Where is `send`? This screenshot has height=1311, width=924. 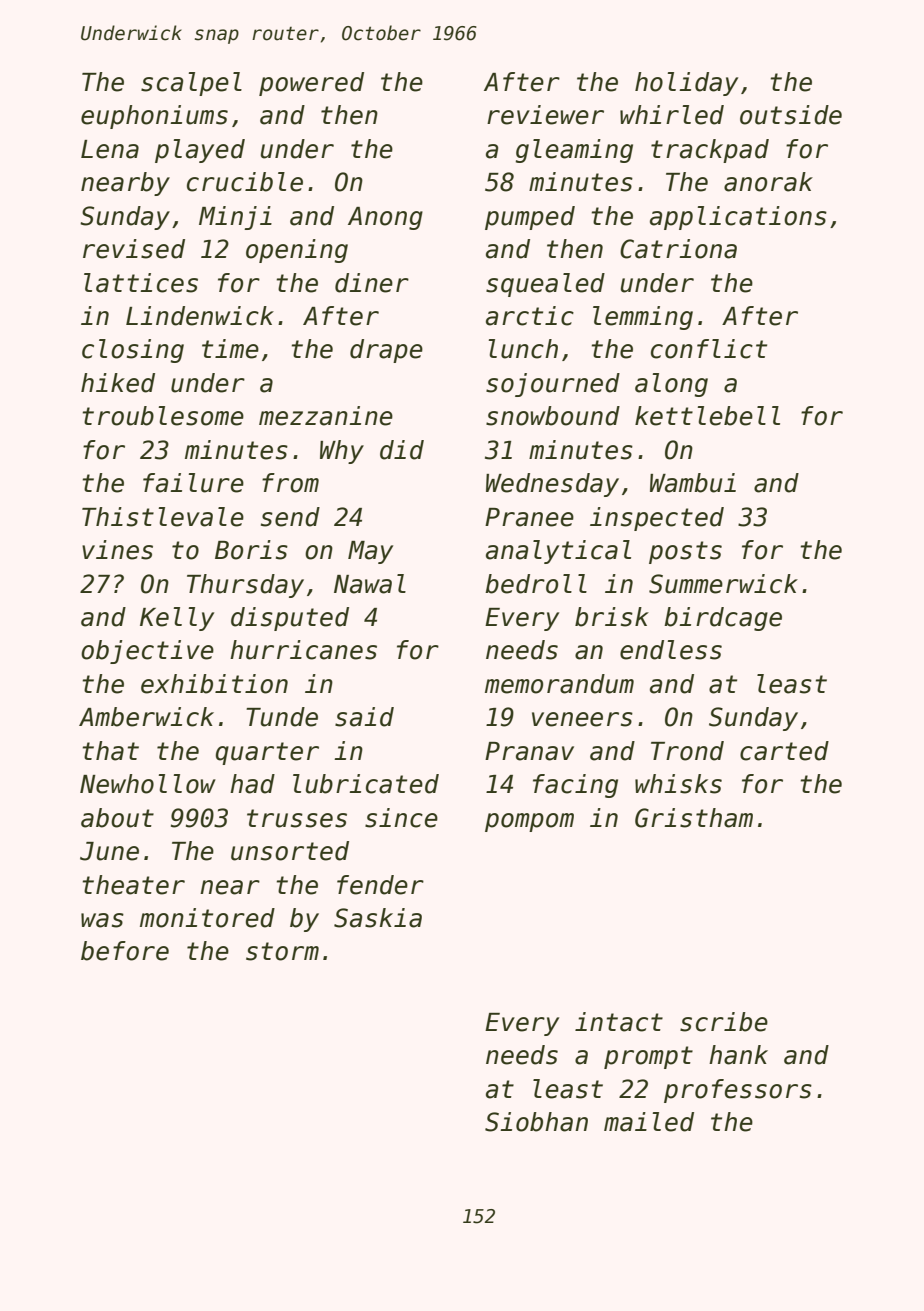
send is located at coordinates (290, 517).
